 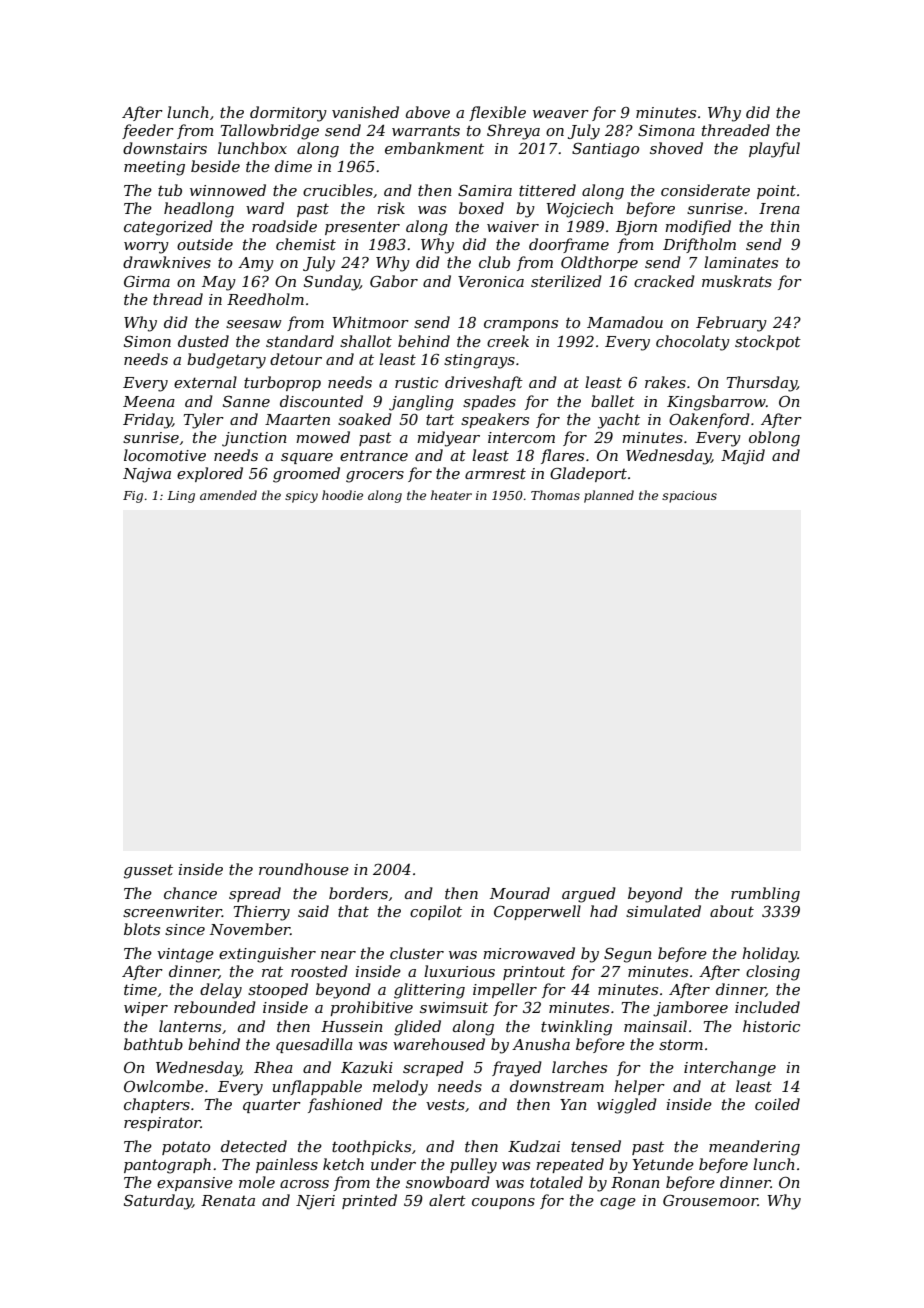 What do you see at coordinates (246, 401) in the image?
I see `Sanne` at bounding box center [246, 401].
